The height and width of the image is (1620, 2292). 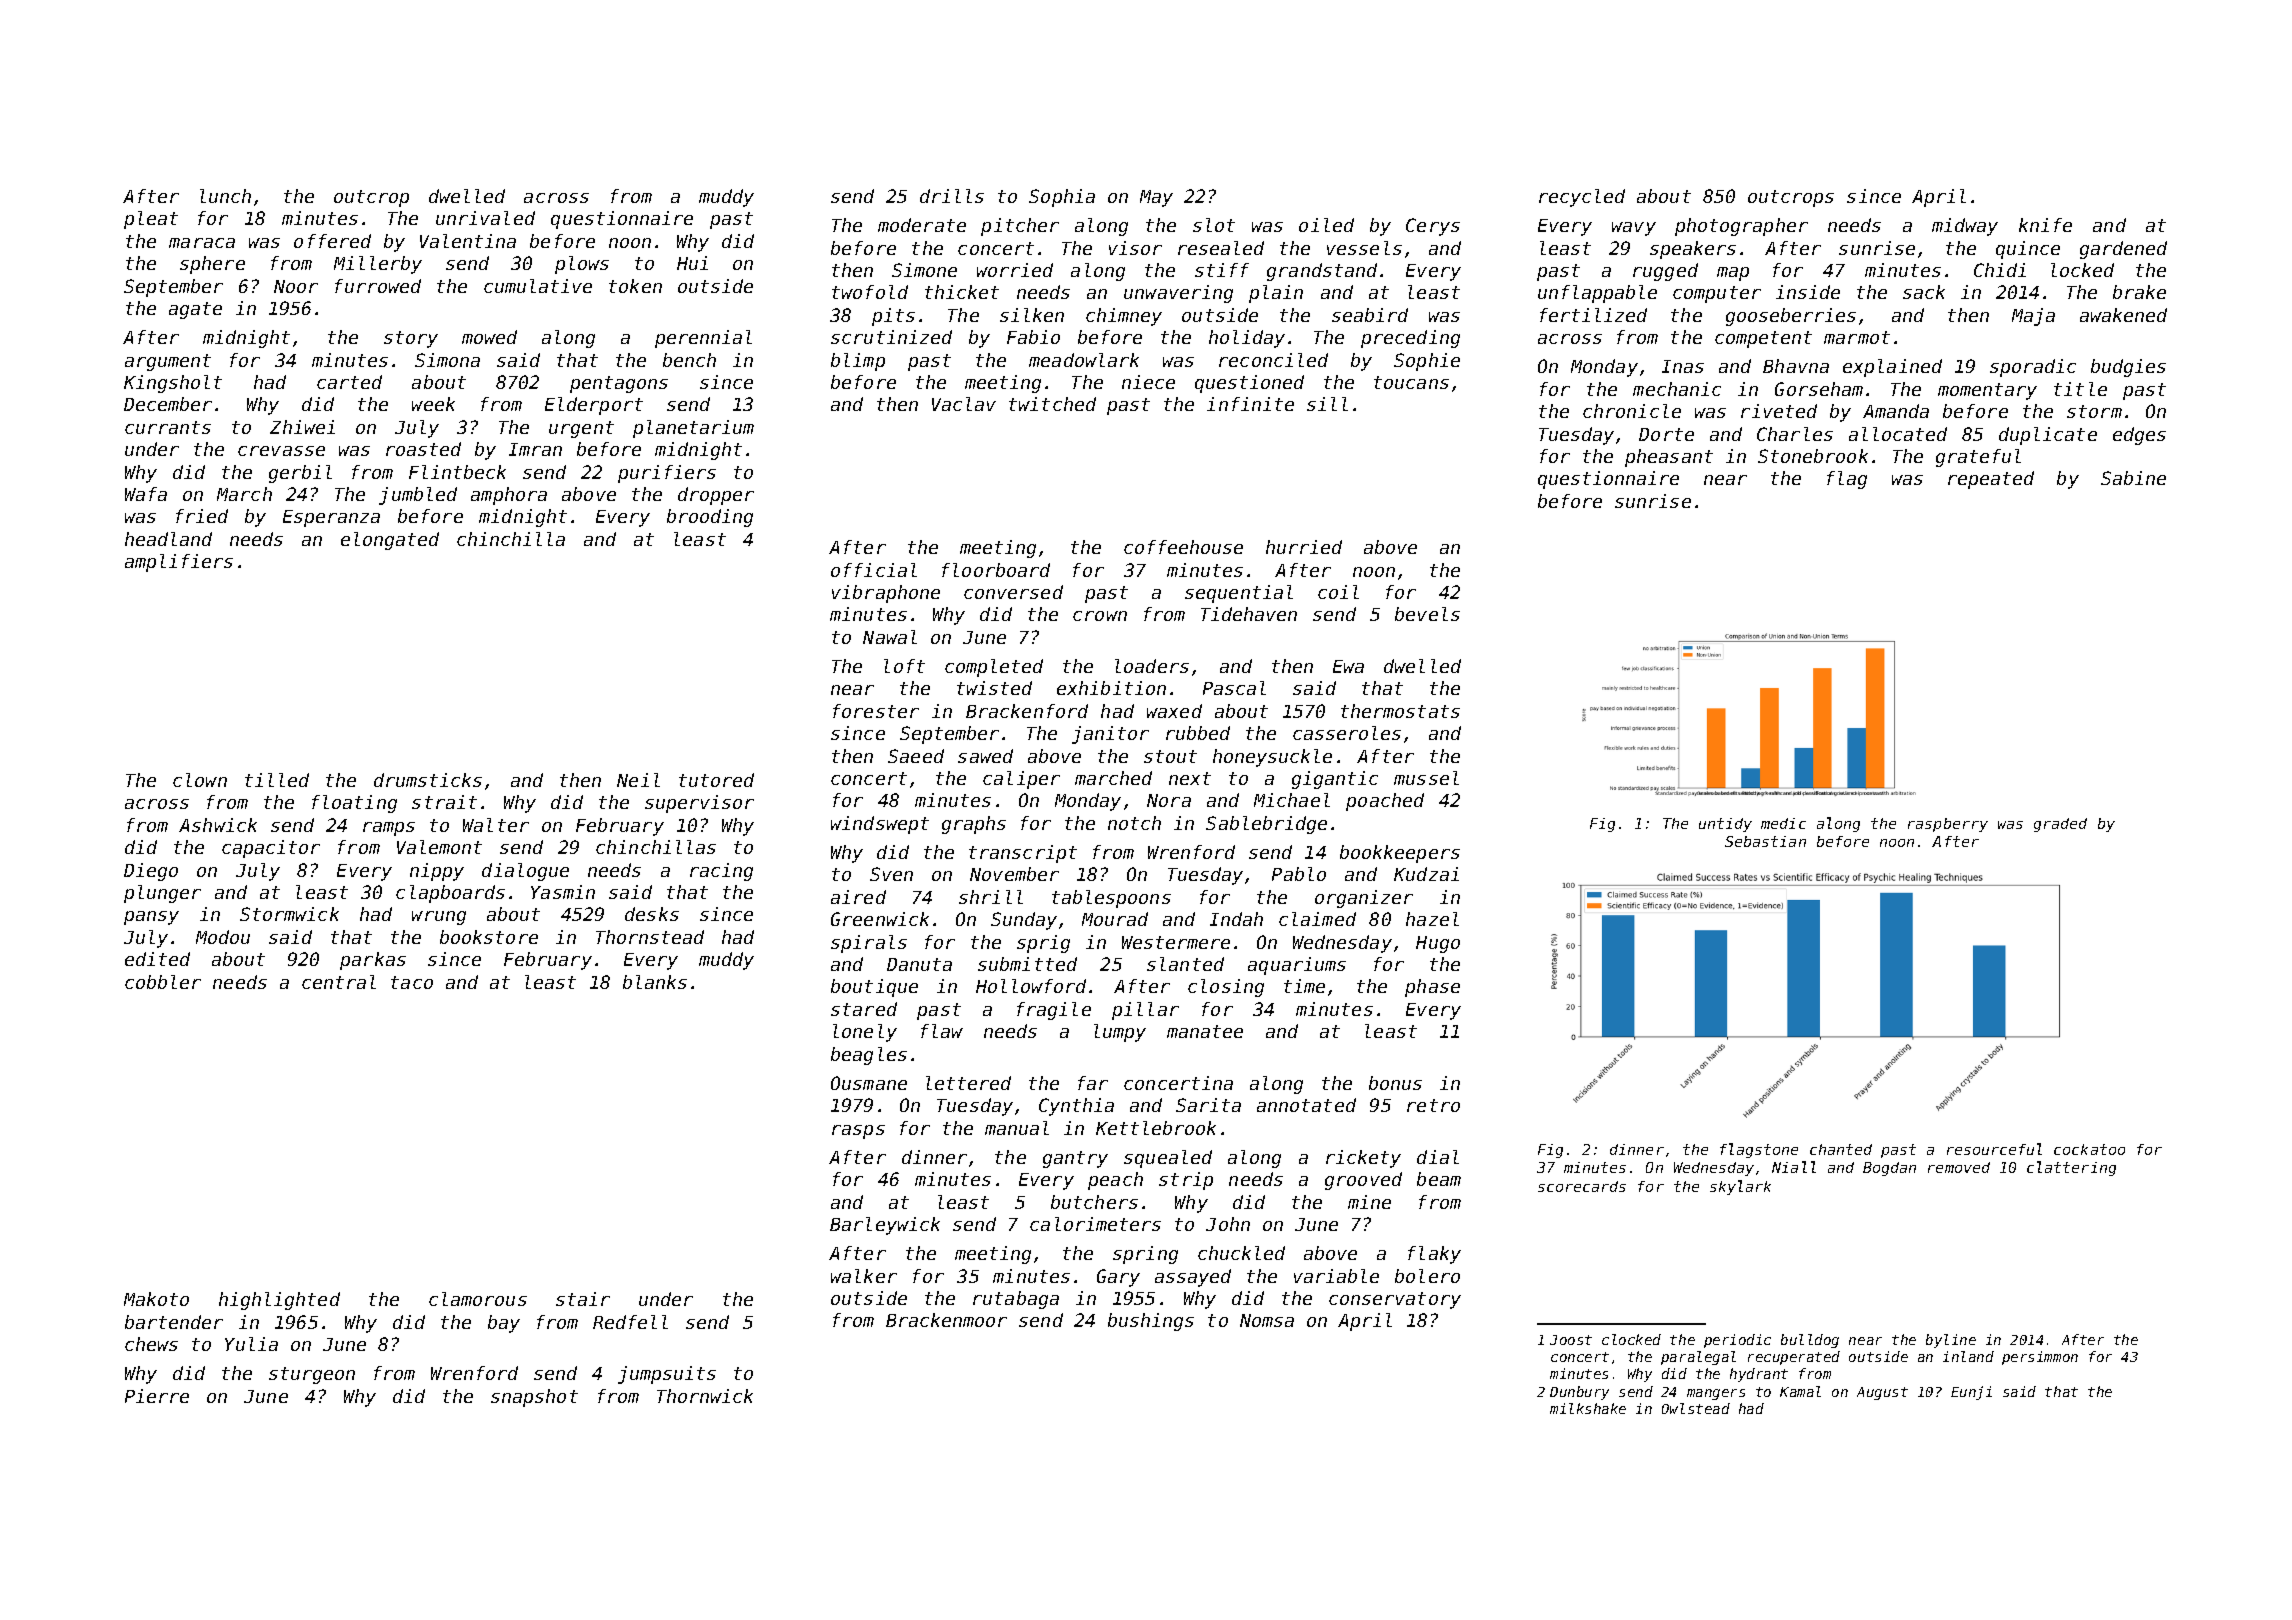 What do you see at coordinates (200, 780) in the image?
I see `clown` at bounding box center [200, 780].
